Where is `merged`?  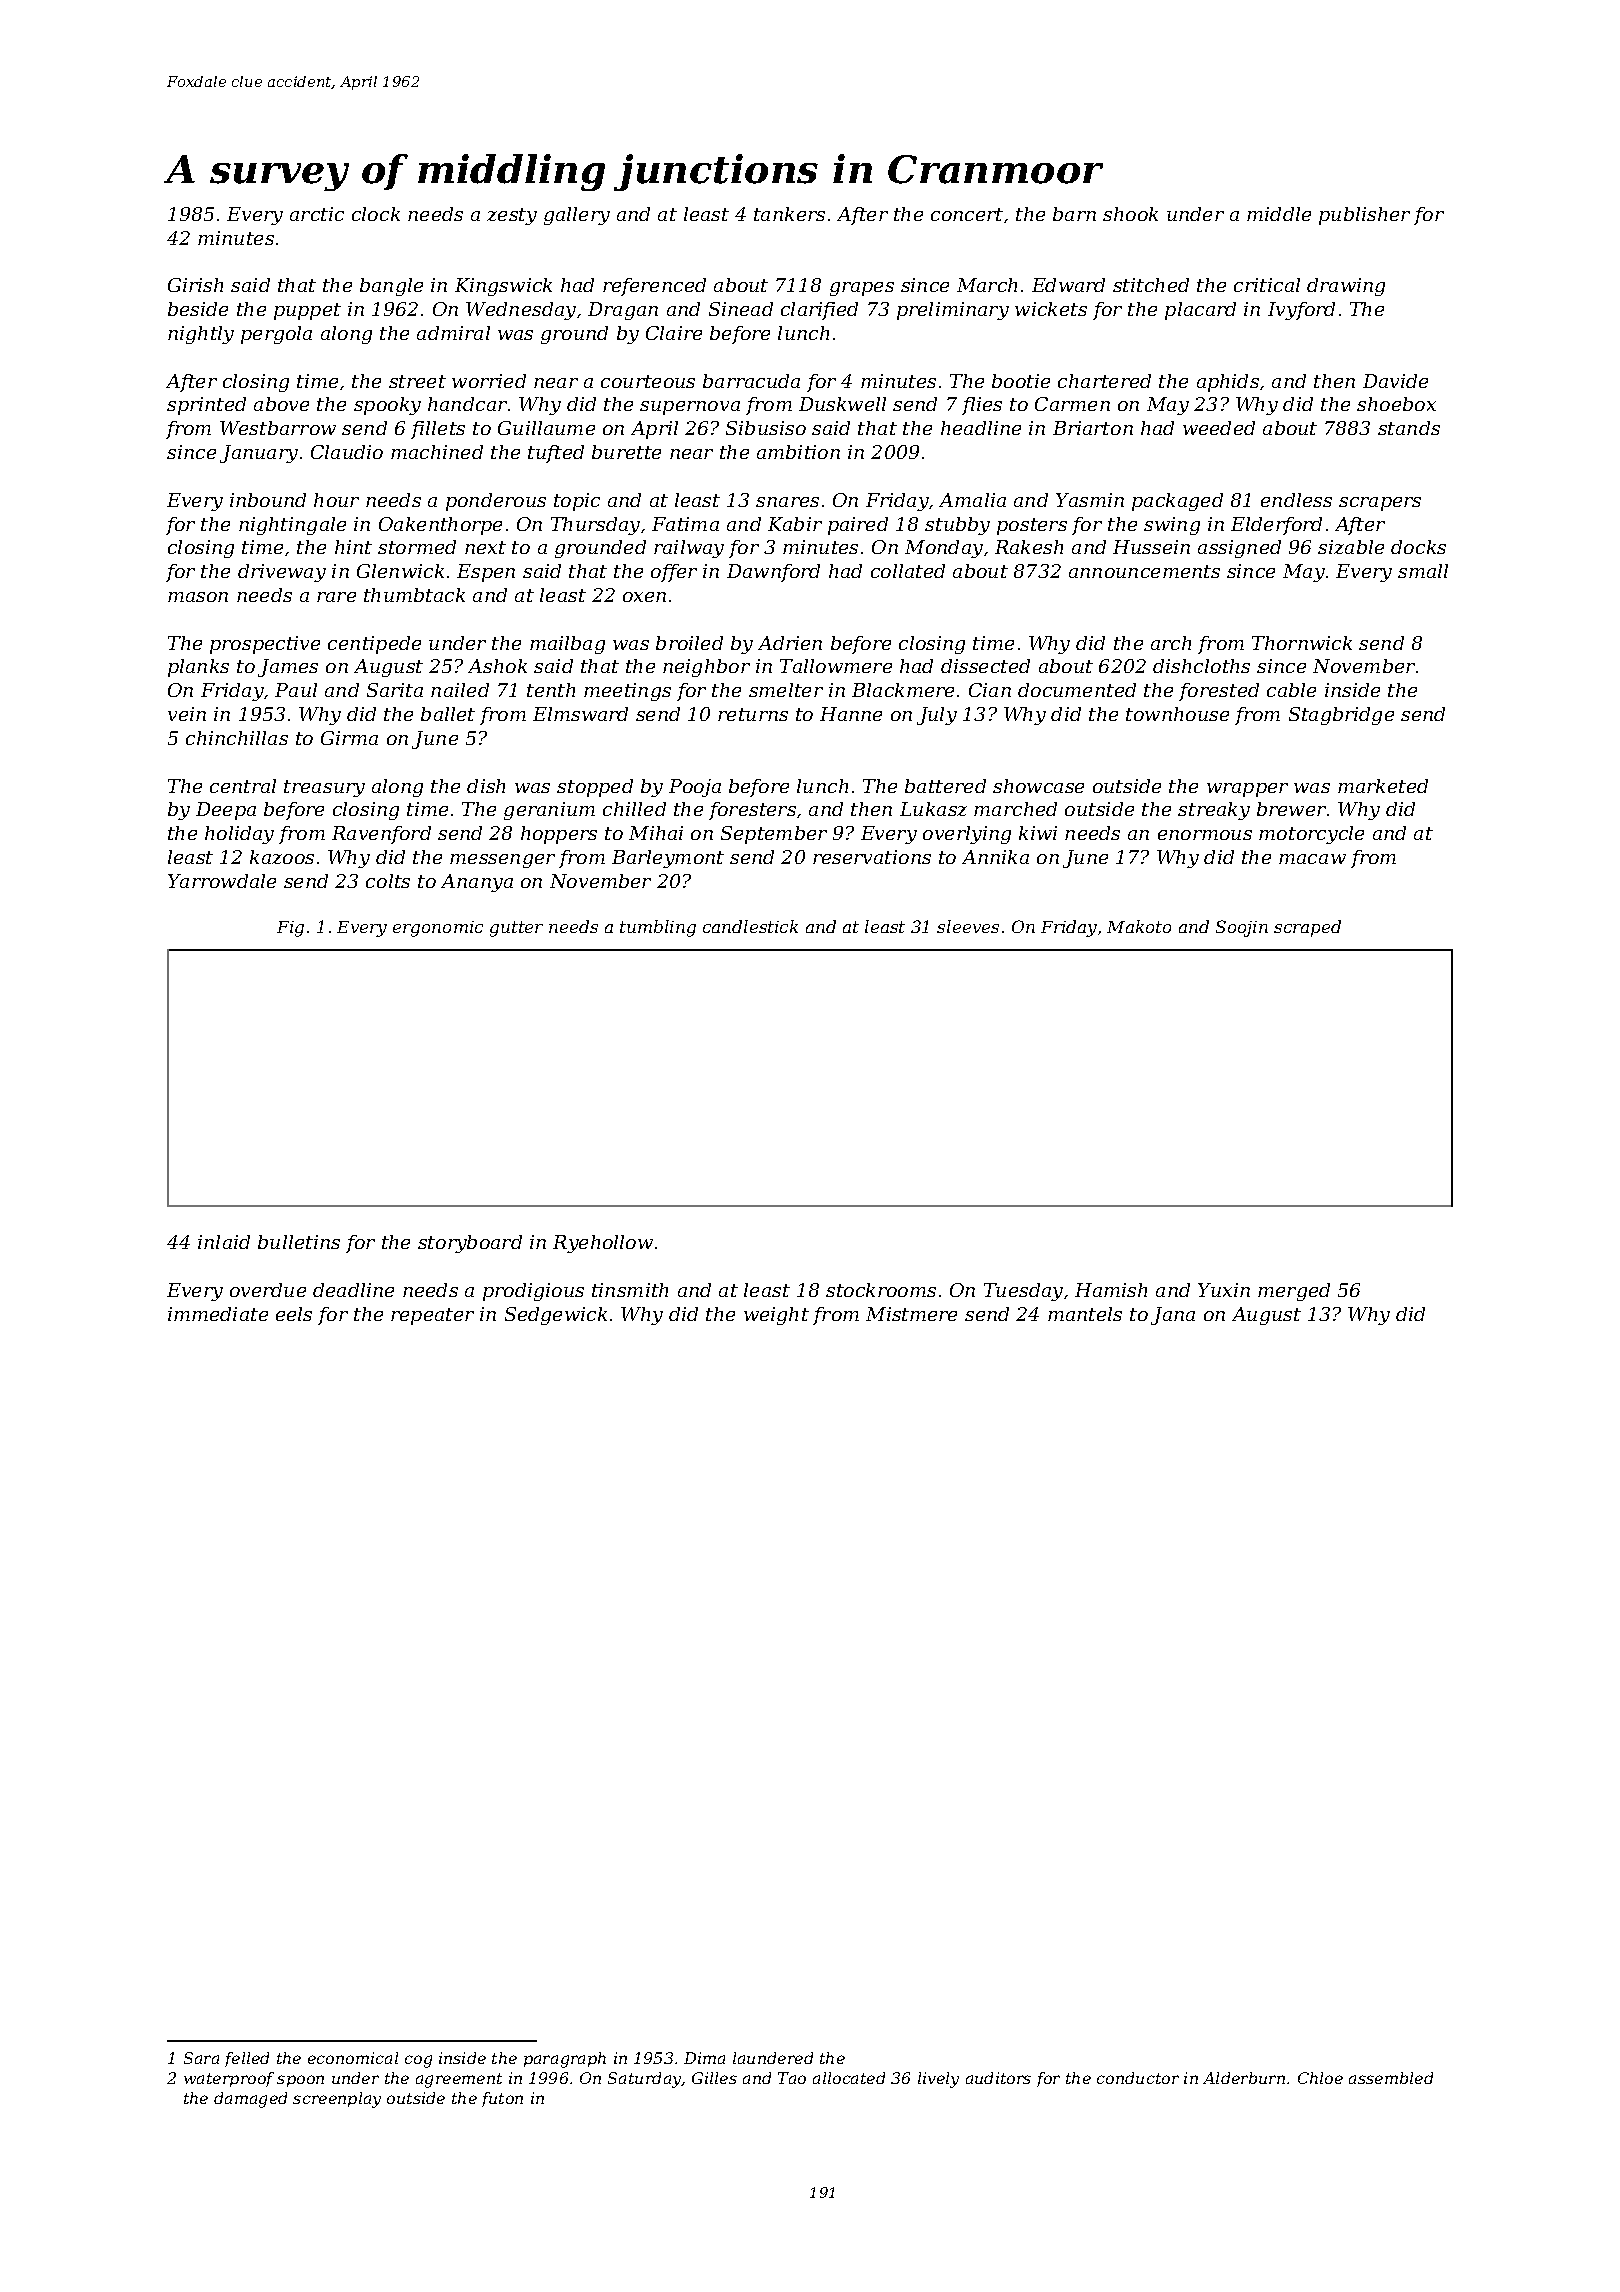
merged is located at coordinates (1294, 1292).
